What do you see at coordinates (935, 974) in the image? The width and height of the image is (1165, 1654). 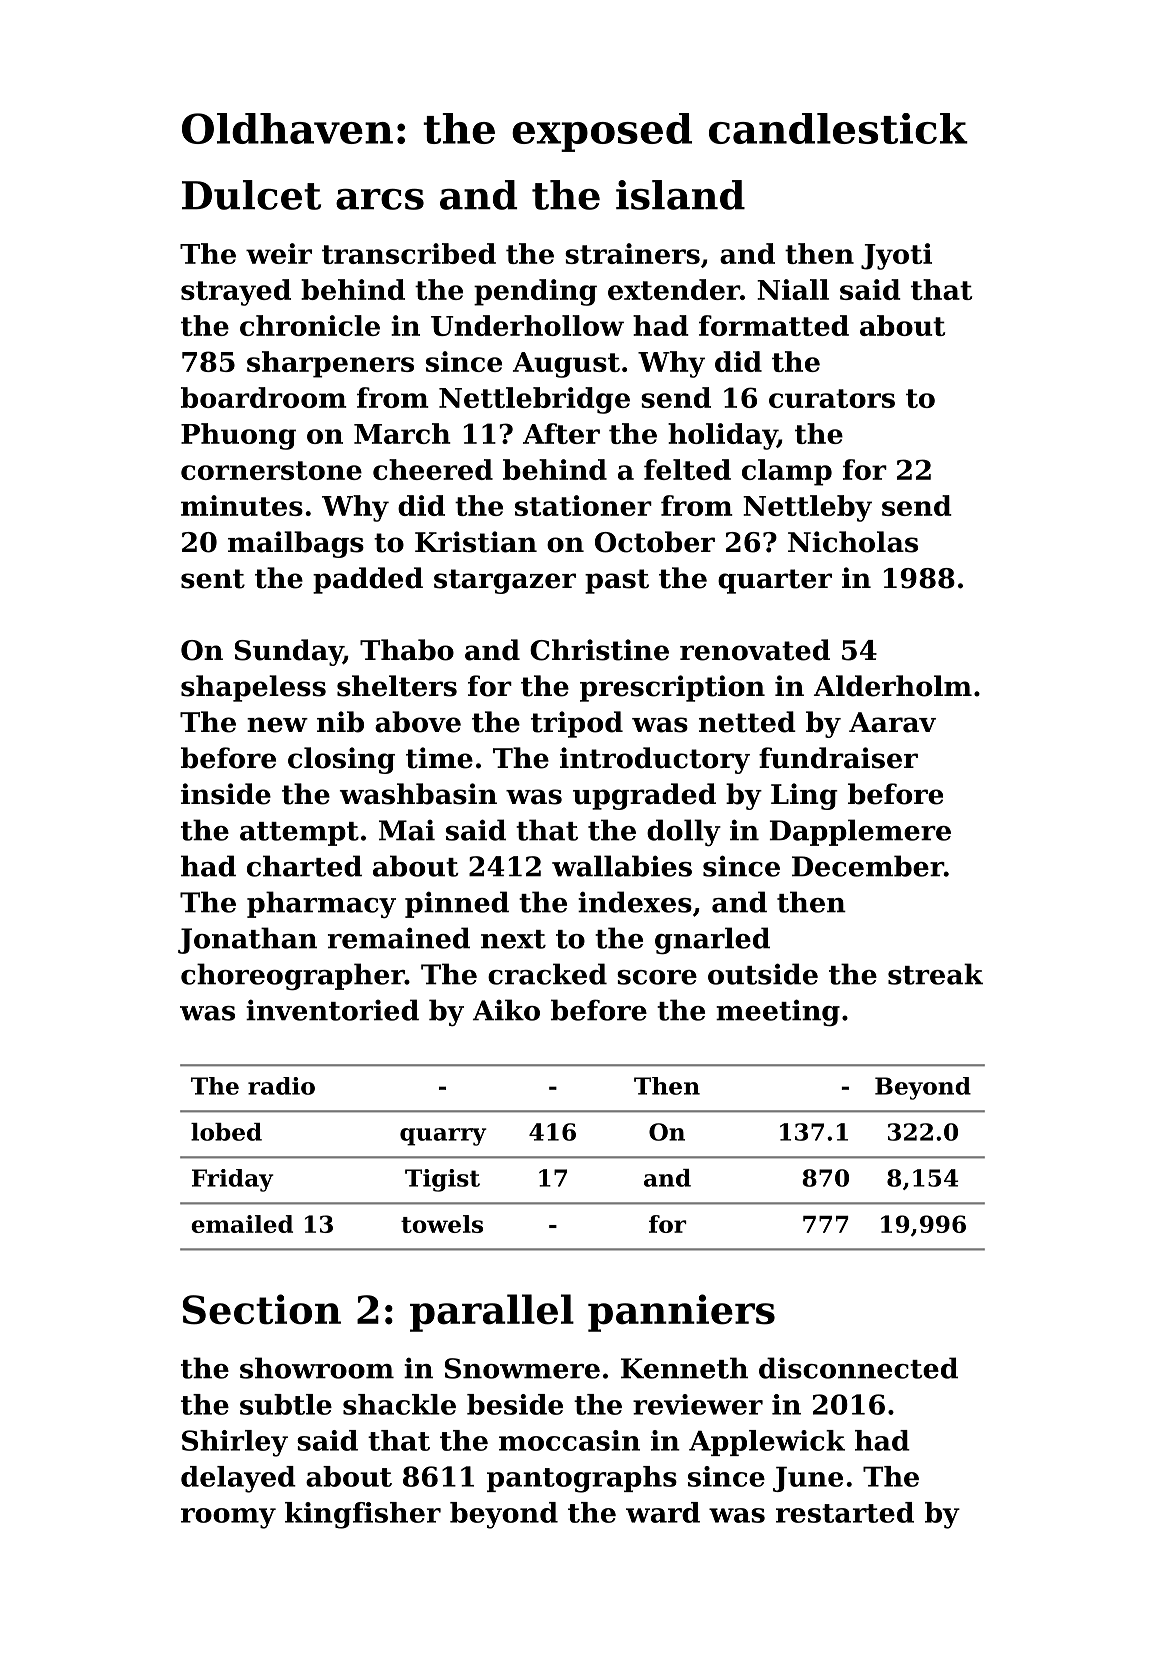 I see `streak` at bounding box center [935, 974].
